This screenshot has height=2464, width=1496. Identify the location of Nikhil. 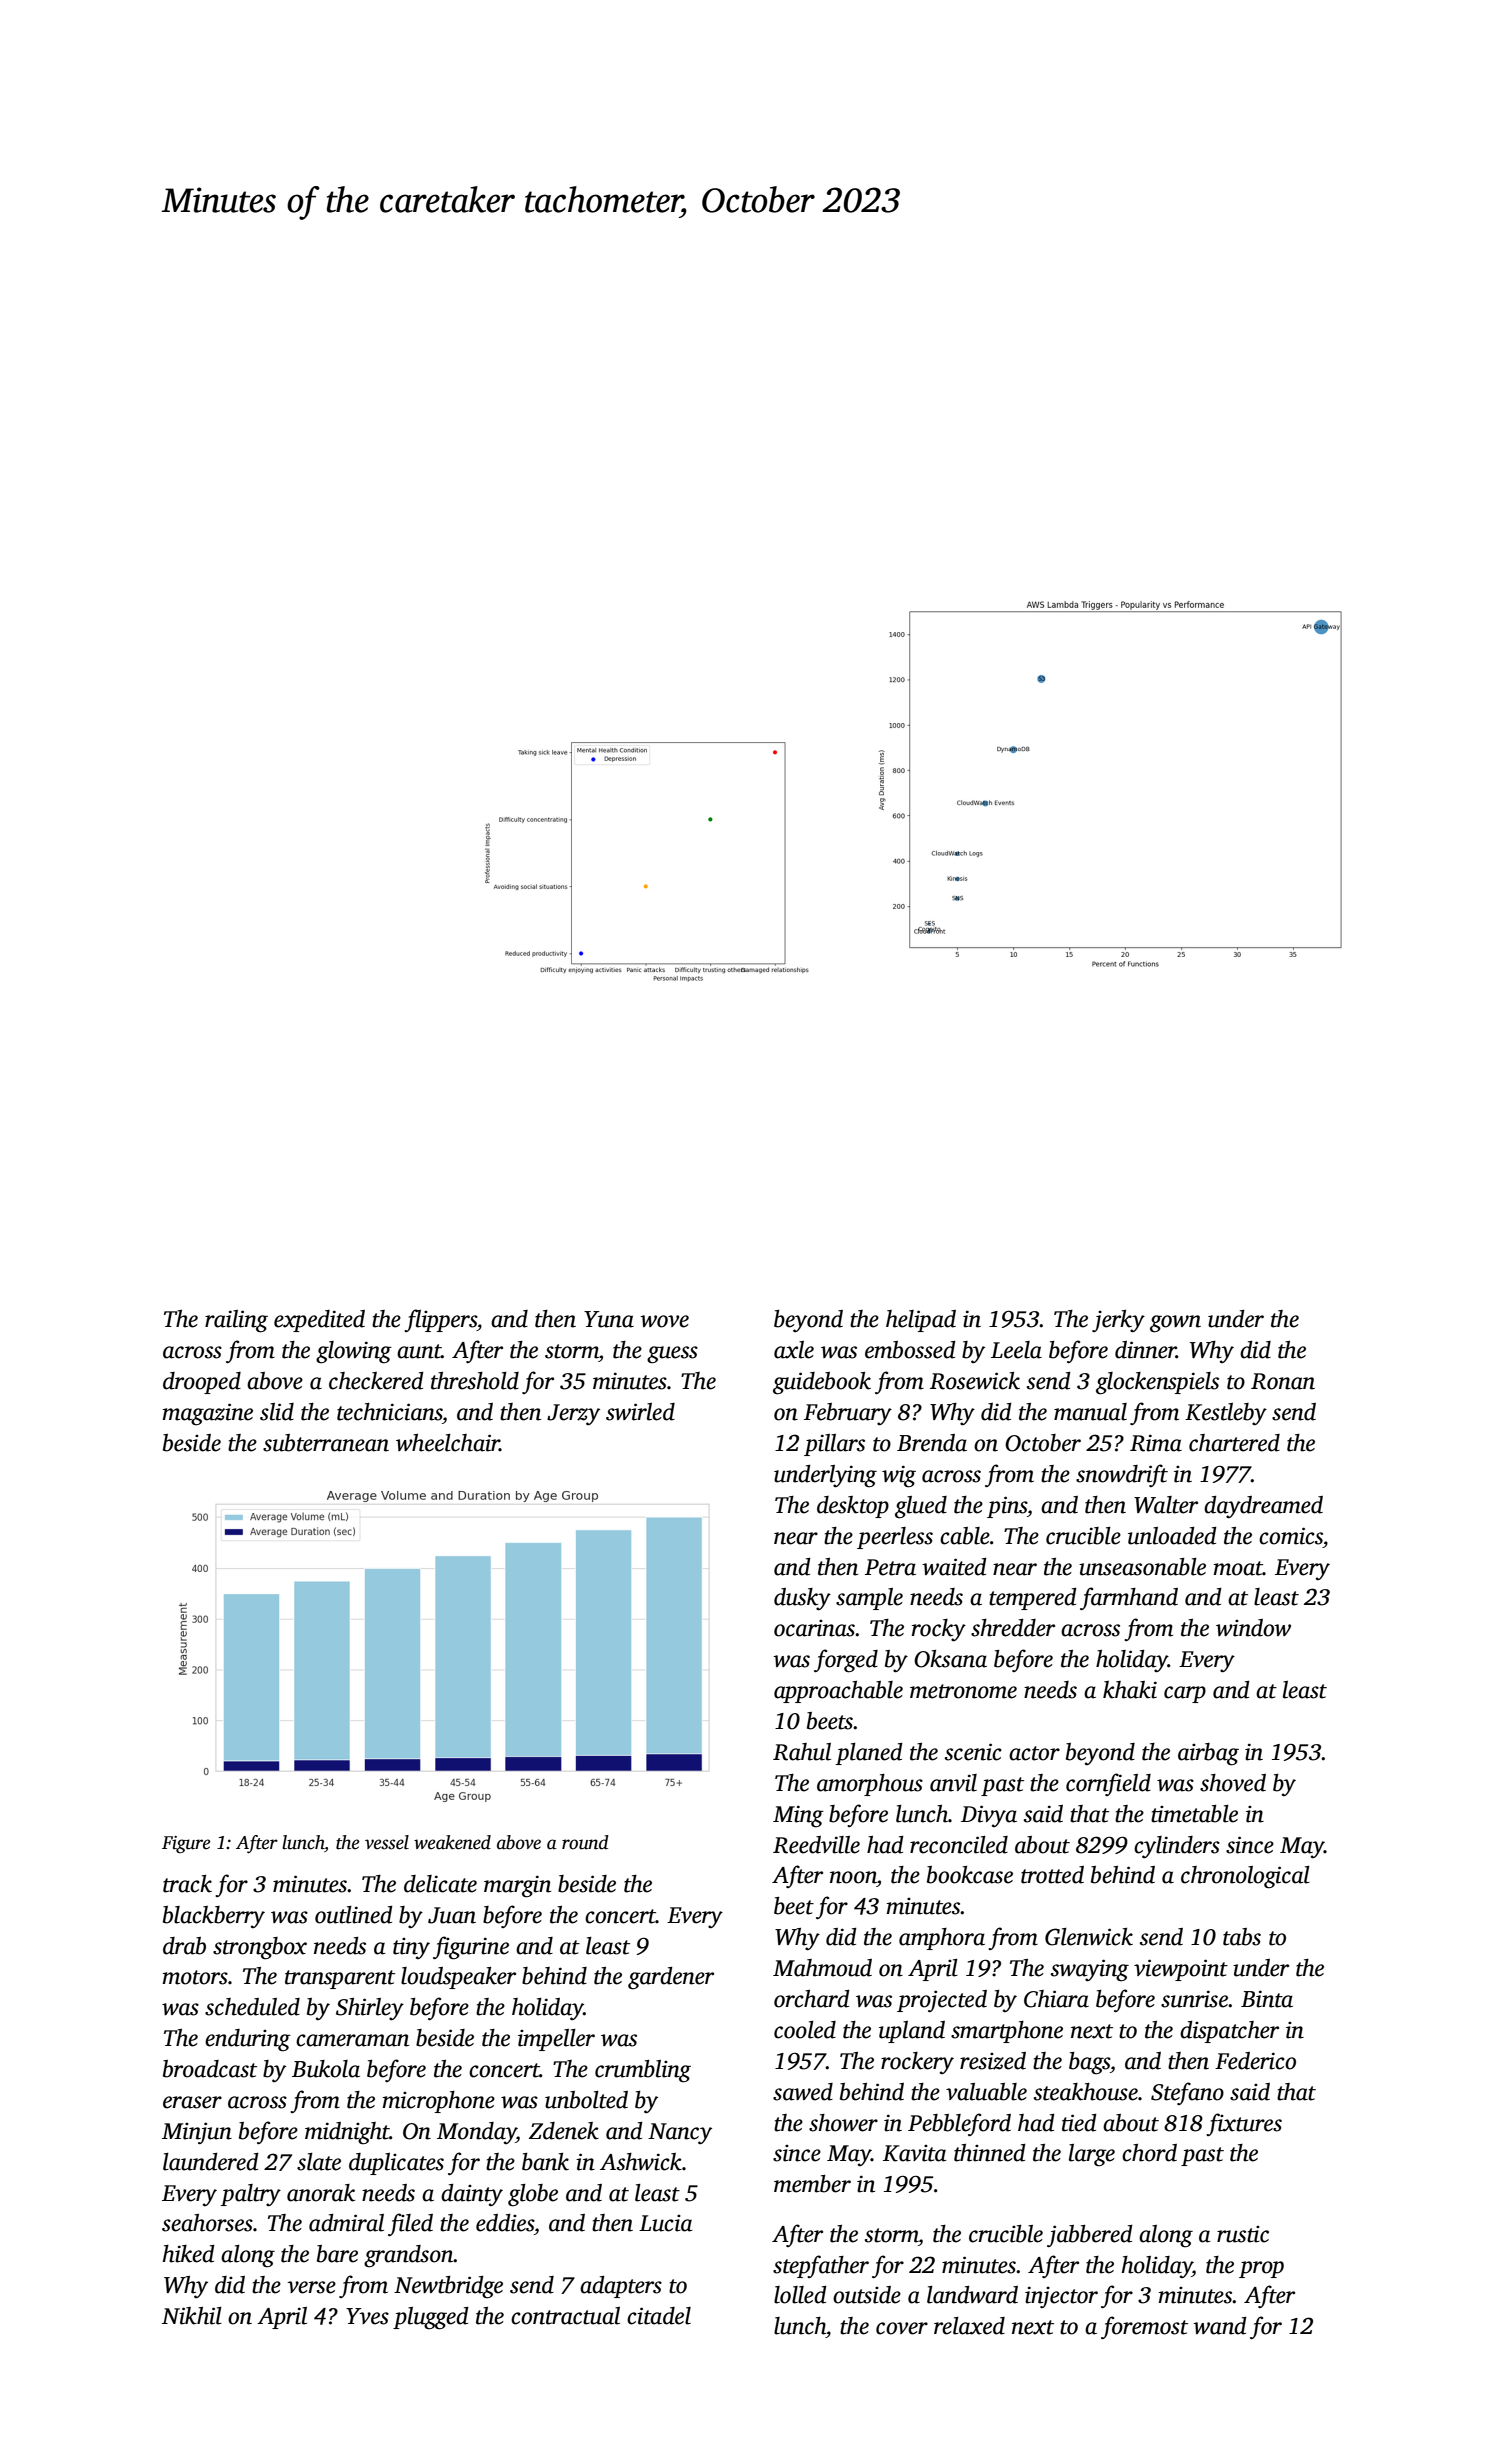
(192, 2316).
